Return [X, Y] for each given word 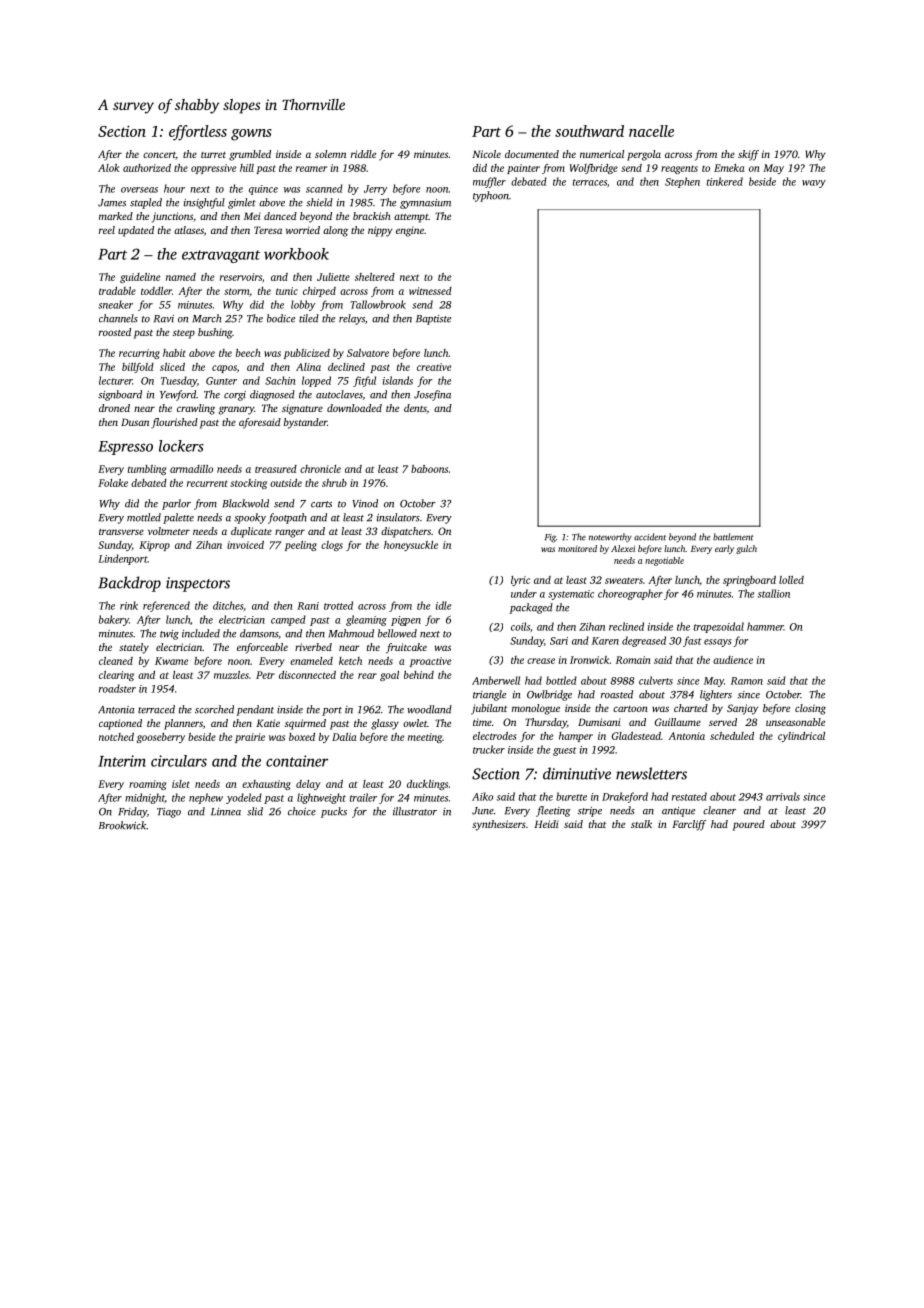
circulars [179, 761]
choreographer [630, 594]
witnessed [430, 291]
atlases [189, 230]
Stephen [682, 182]
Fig [550, 538]
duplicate [251, 532]
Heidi [546, 824]
